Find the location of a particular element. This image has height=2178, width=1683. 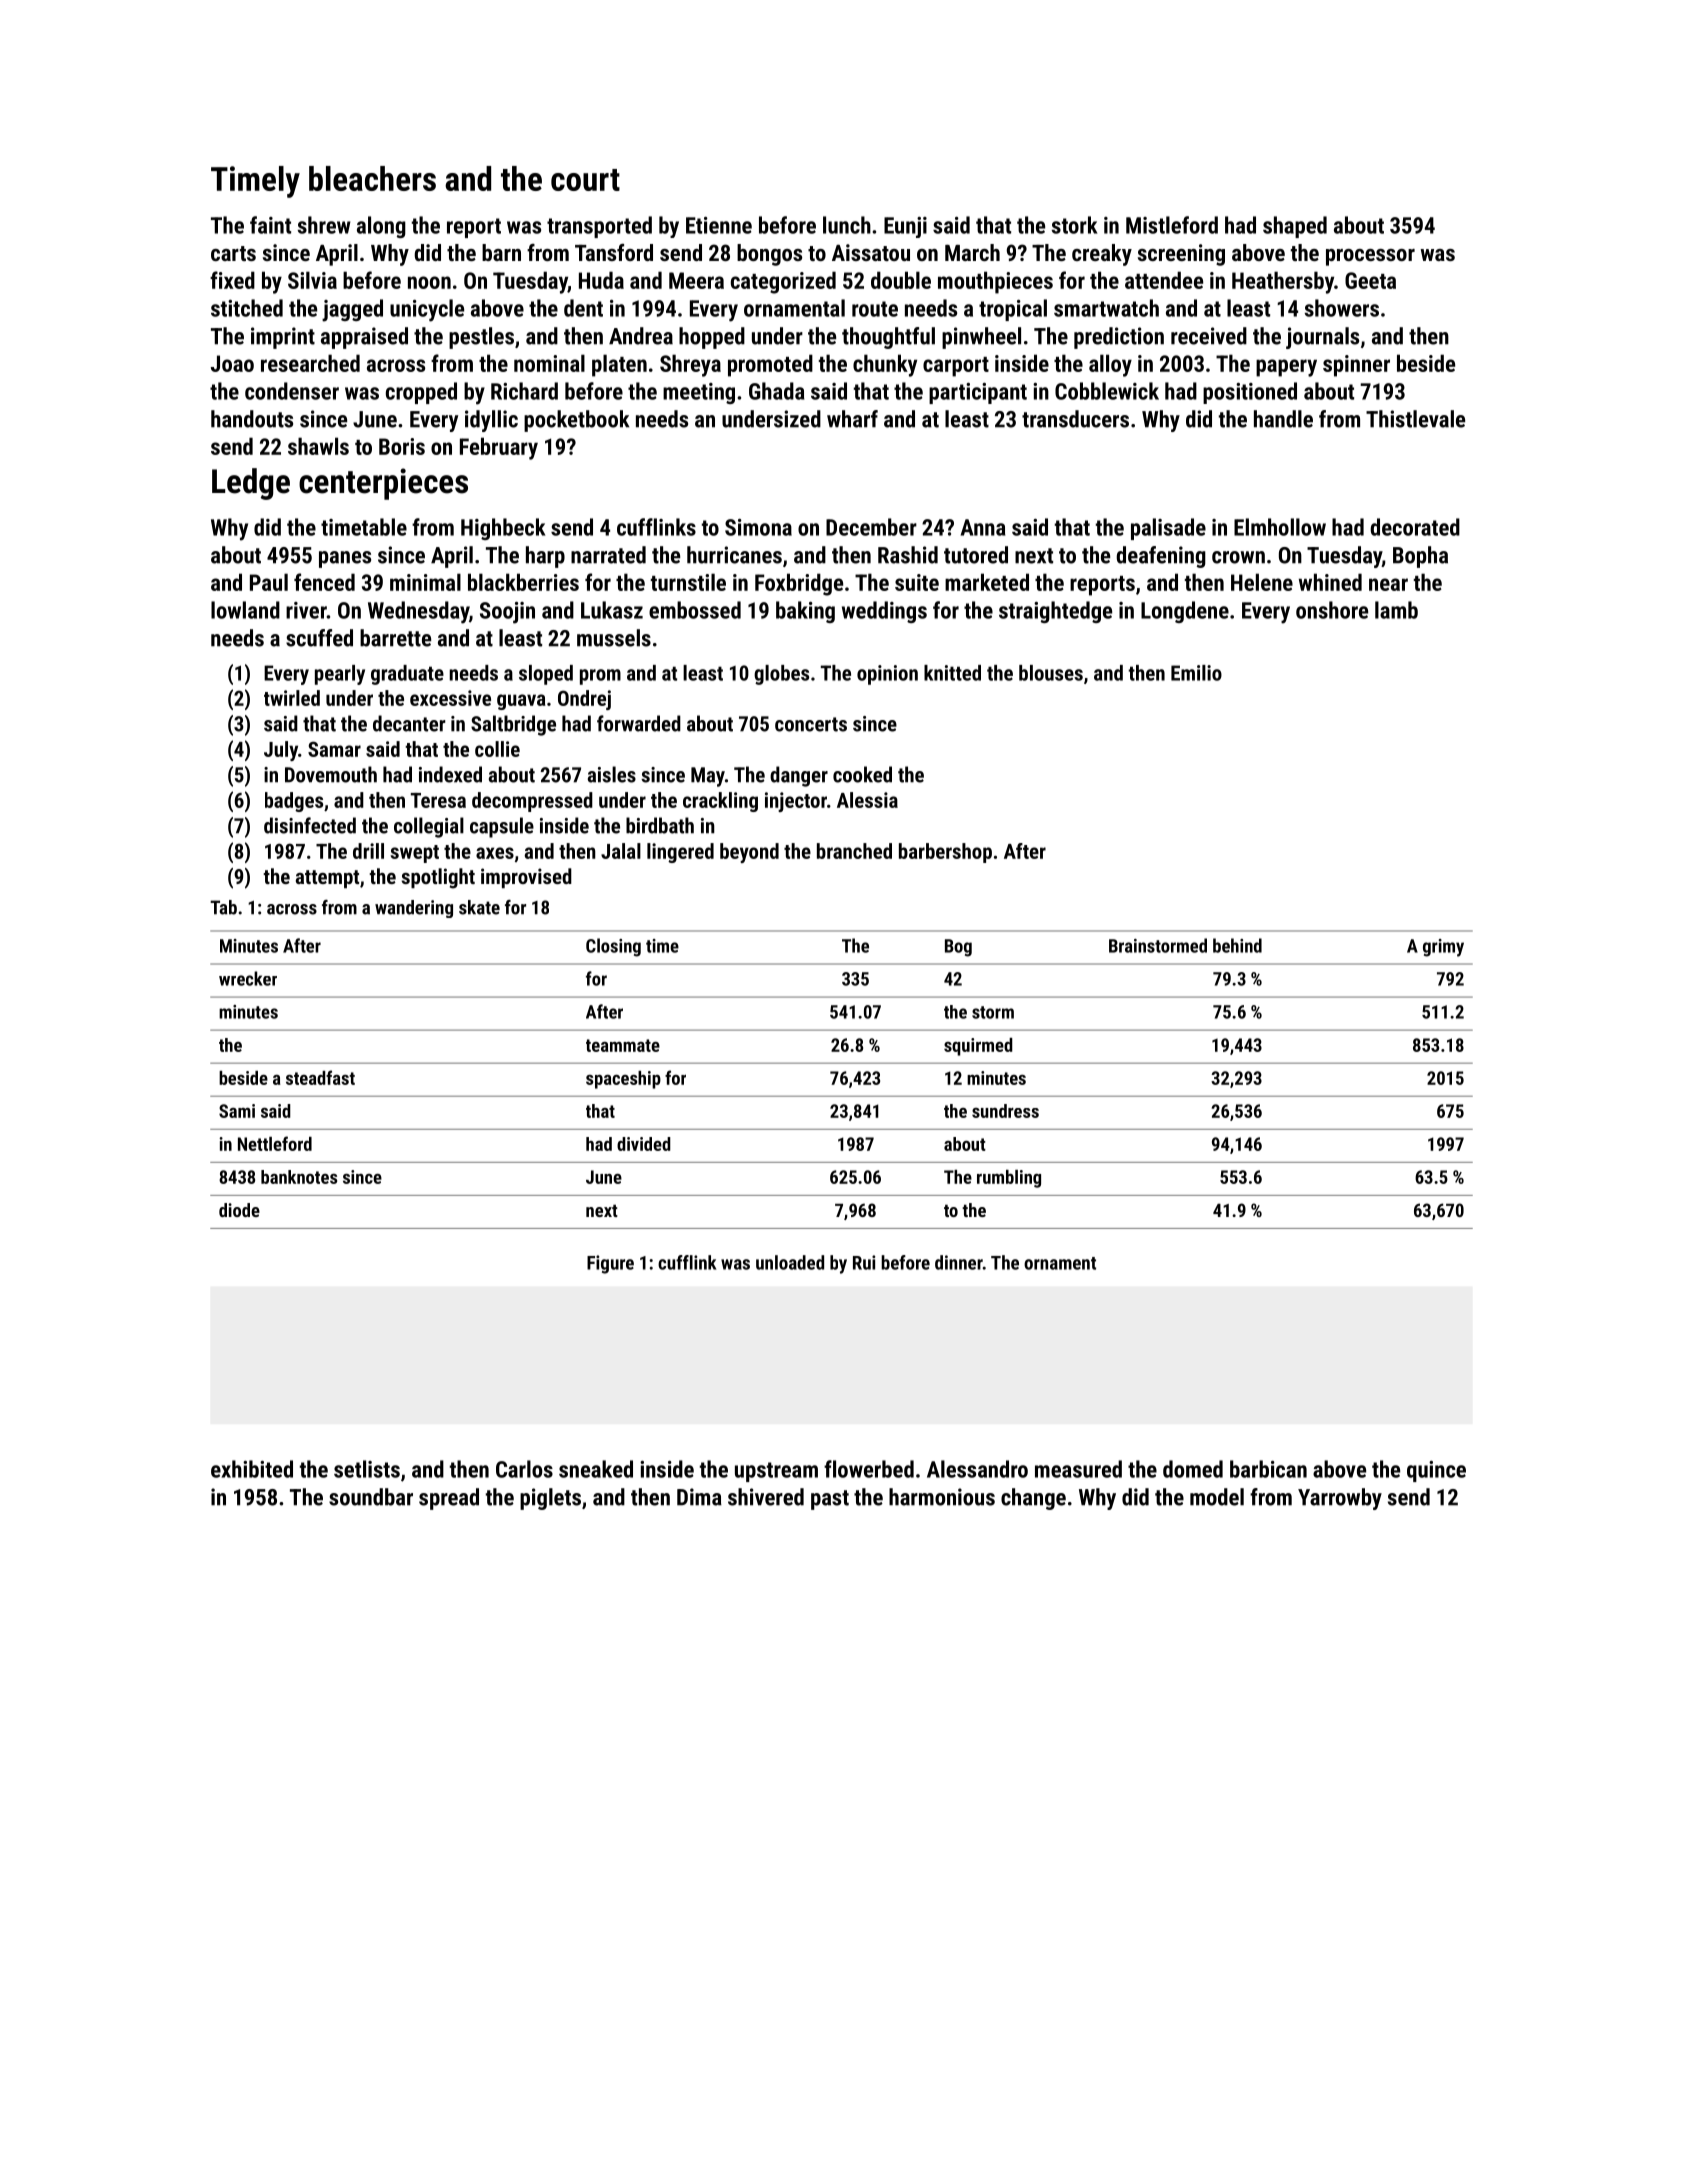

behind is located at coordinates (1237, 945).
